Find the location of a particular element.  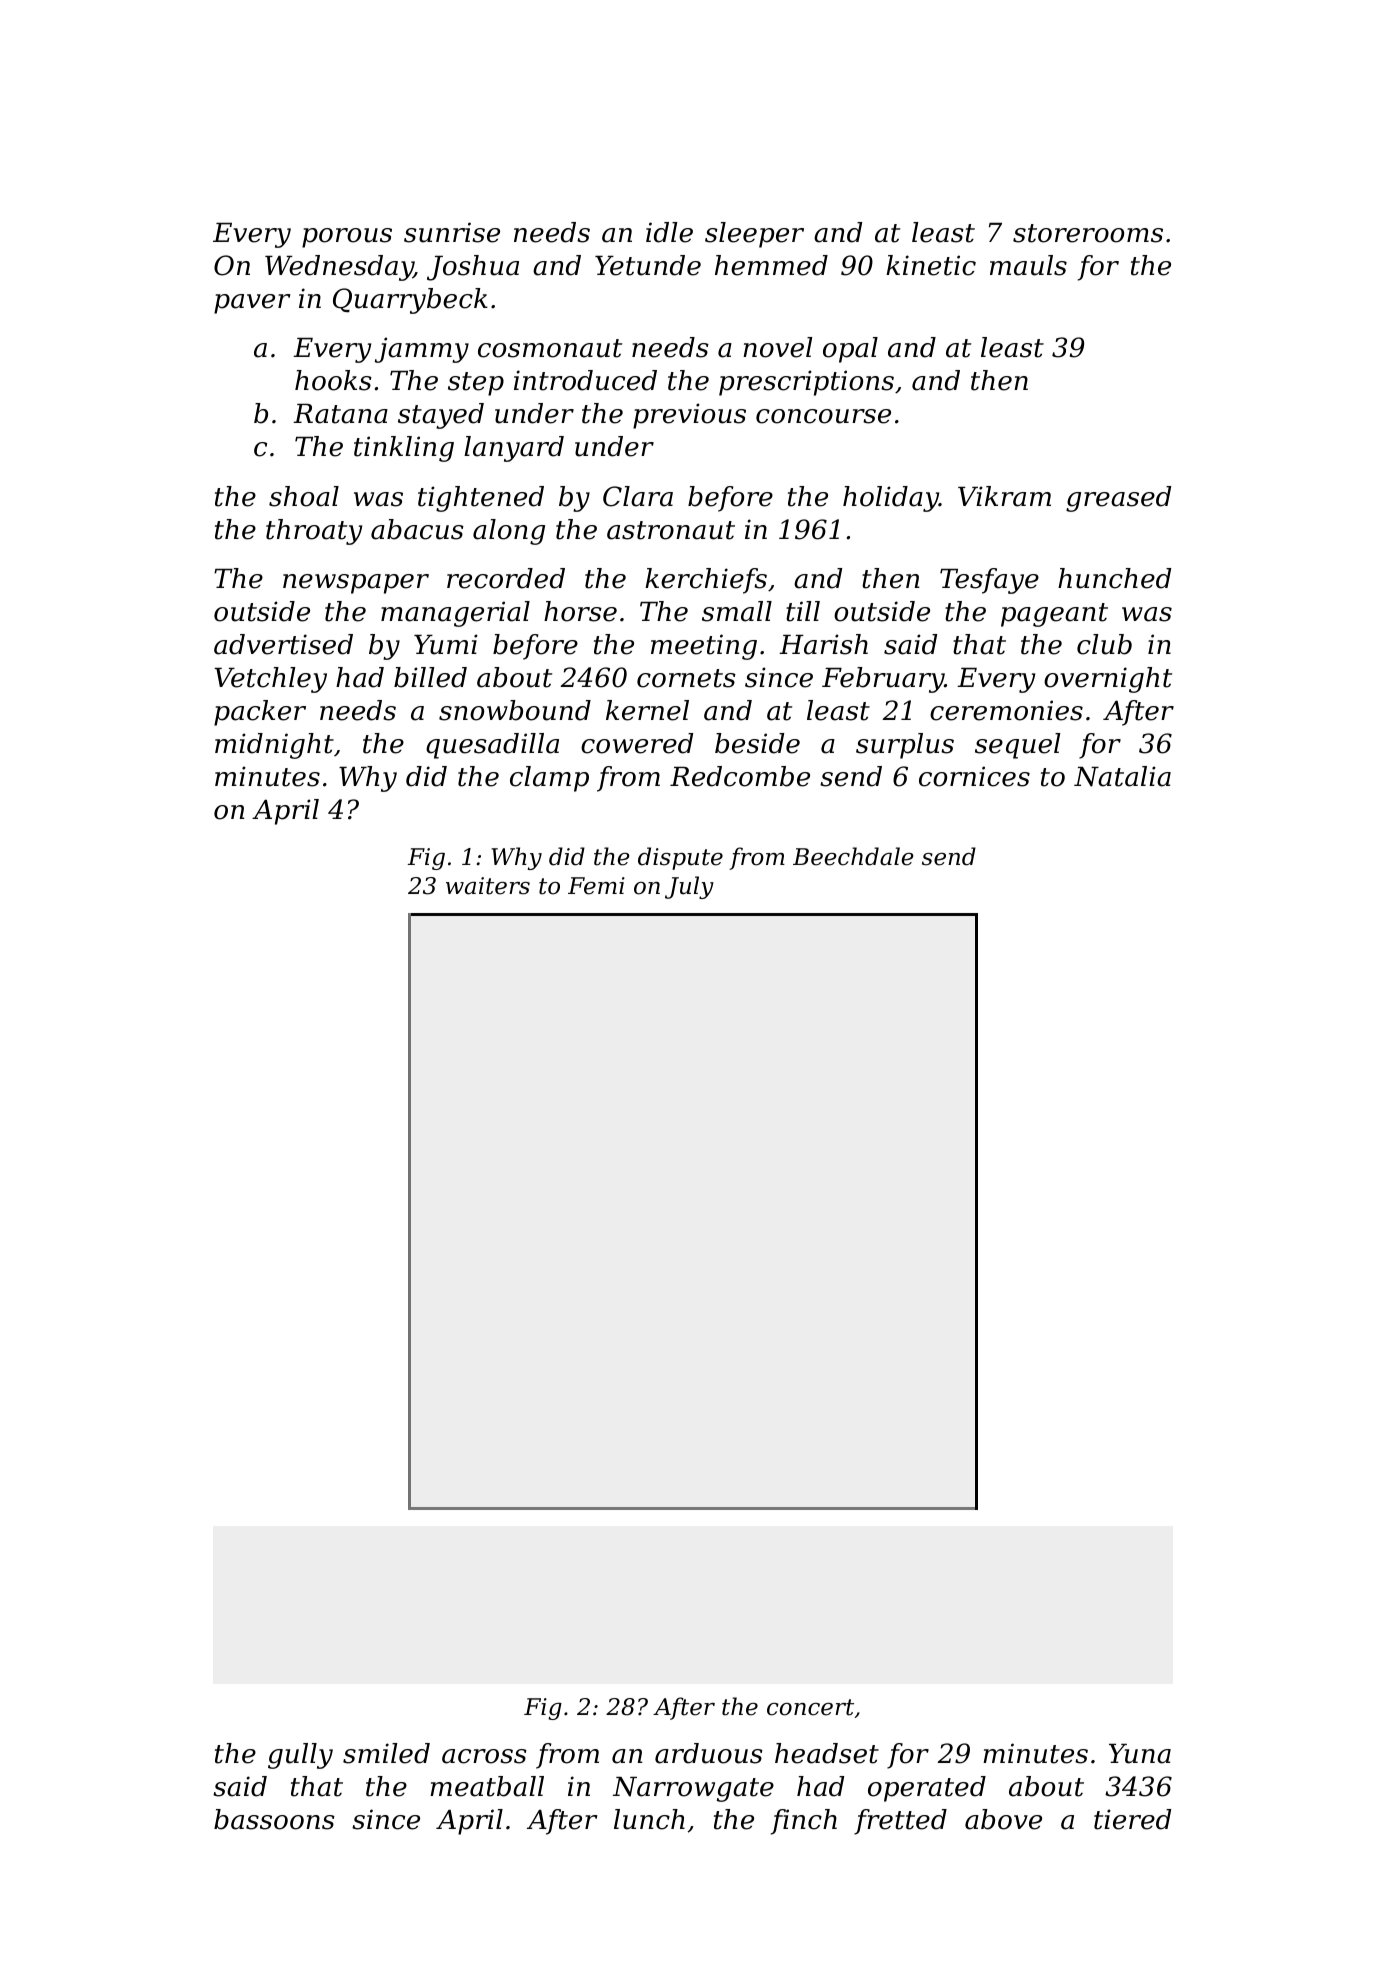

porous is located at coordinates (347, 238).
